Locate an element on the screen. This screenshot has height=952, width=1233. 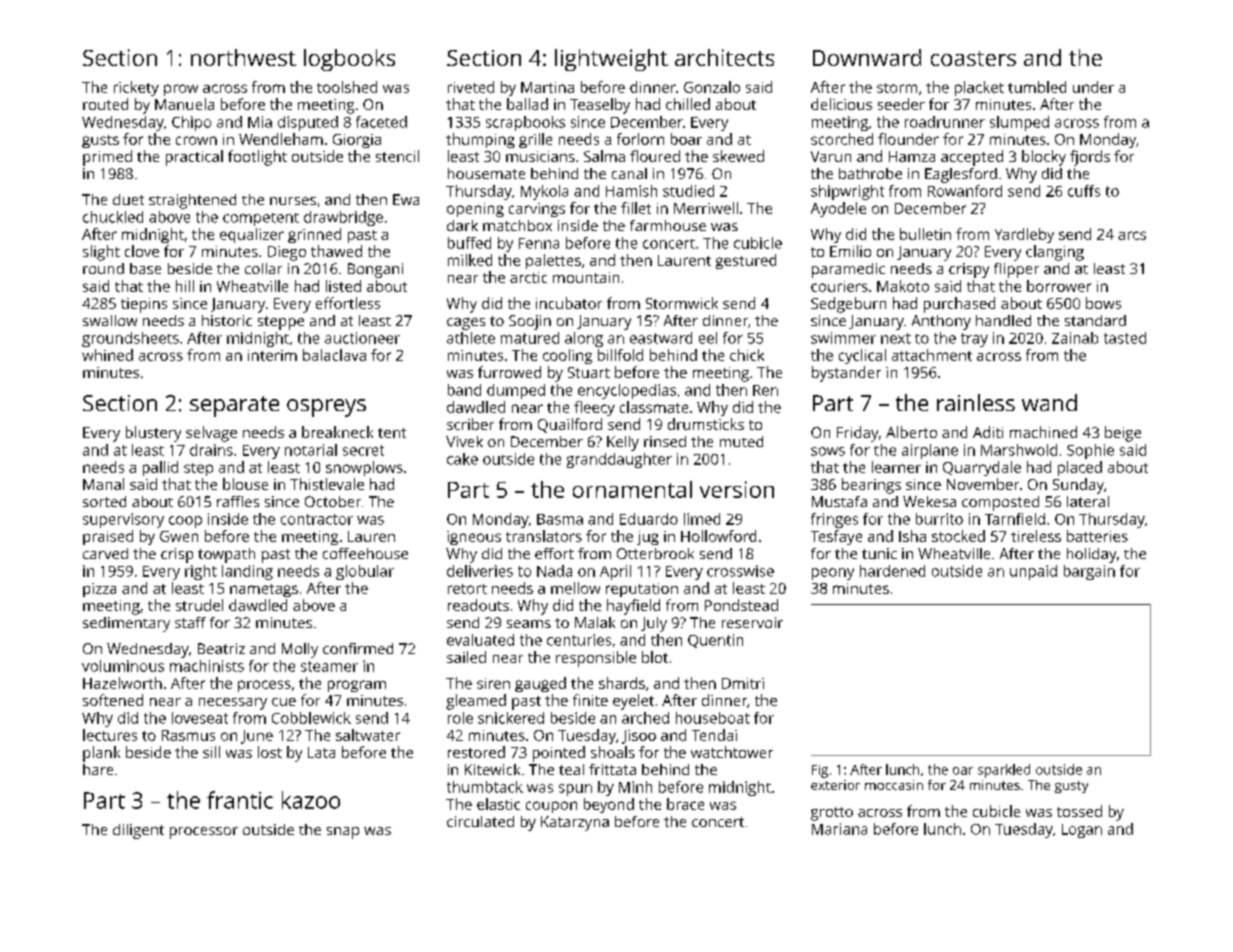
frantic is located at coordinates (240, 800).
